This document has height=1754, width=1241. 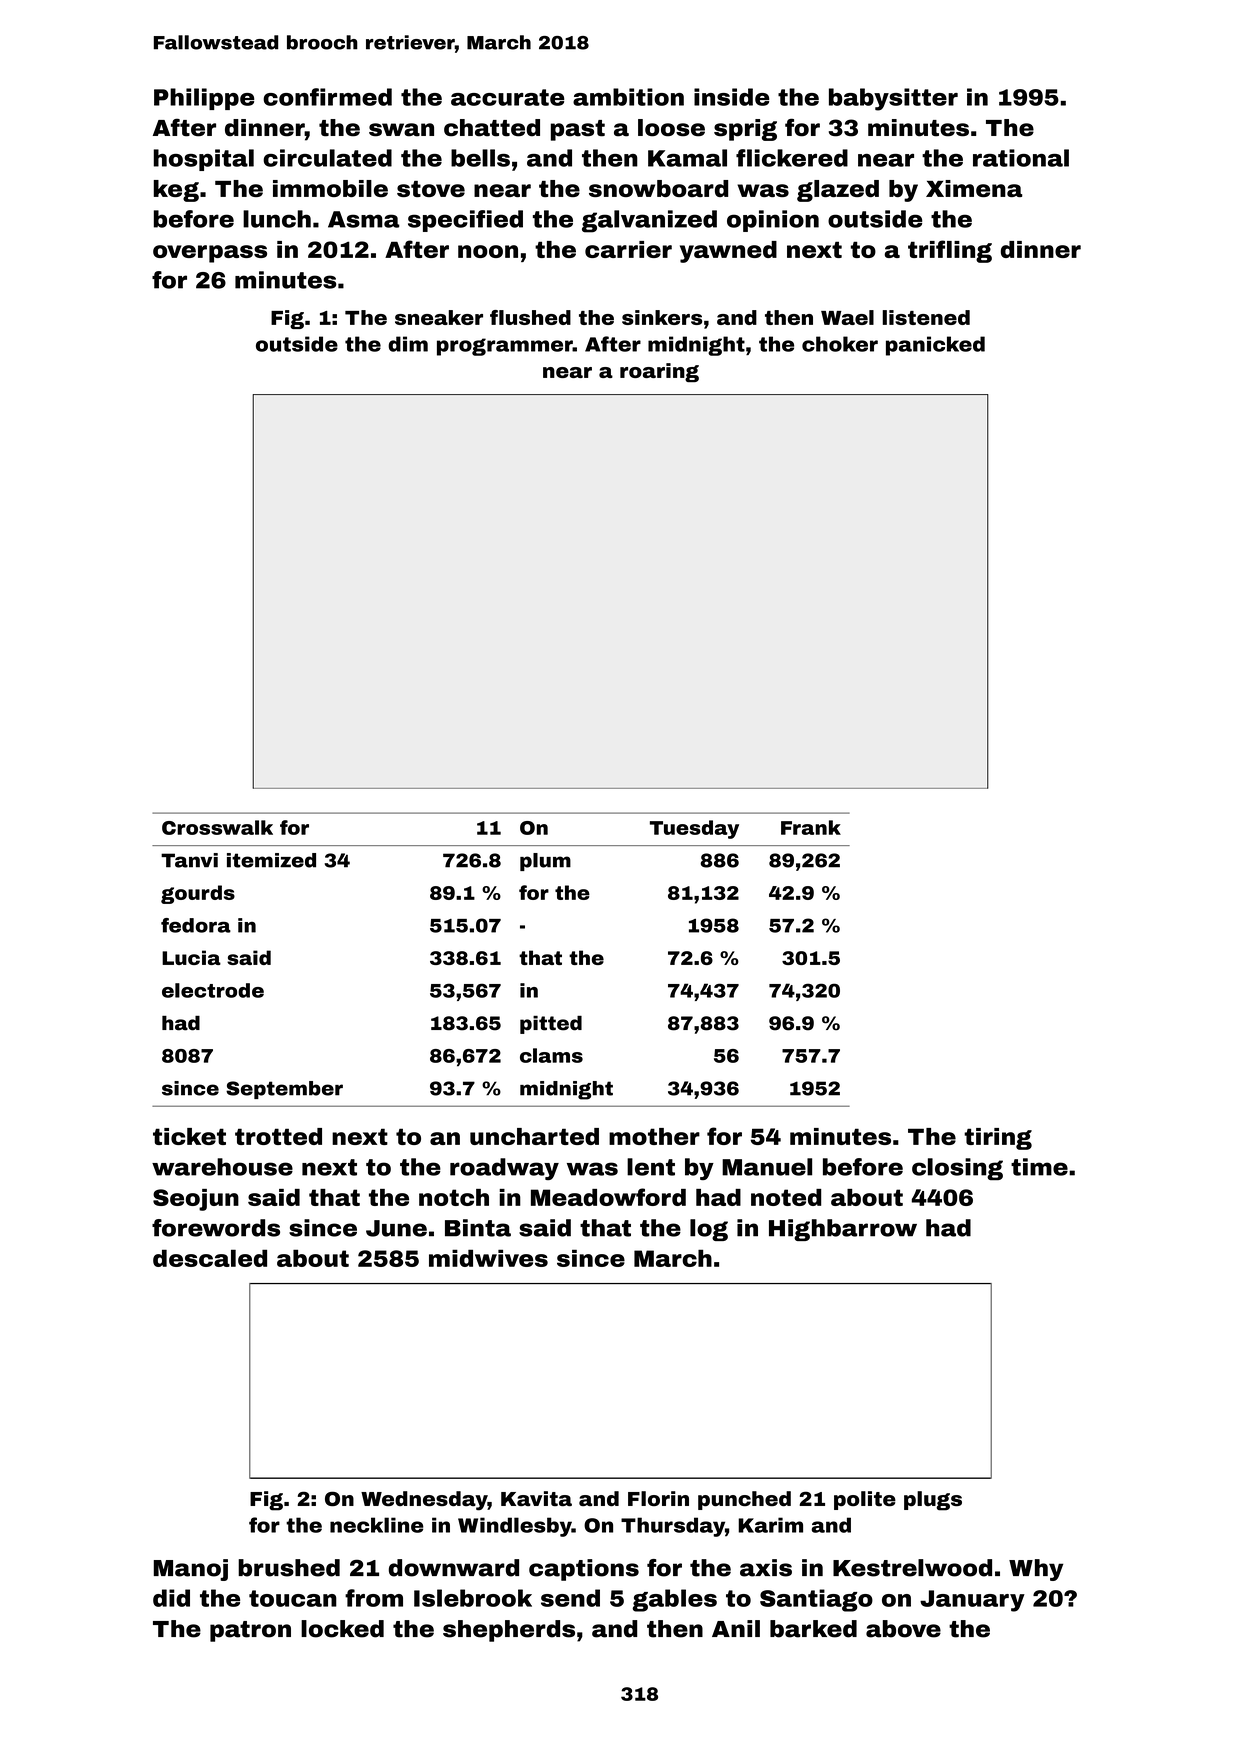 What do you see at coordinates (811, 827) in the document?
I see `Frank` at bounding box center [811, 827].
